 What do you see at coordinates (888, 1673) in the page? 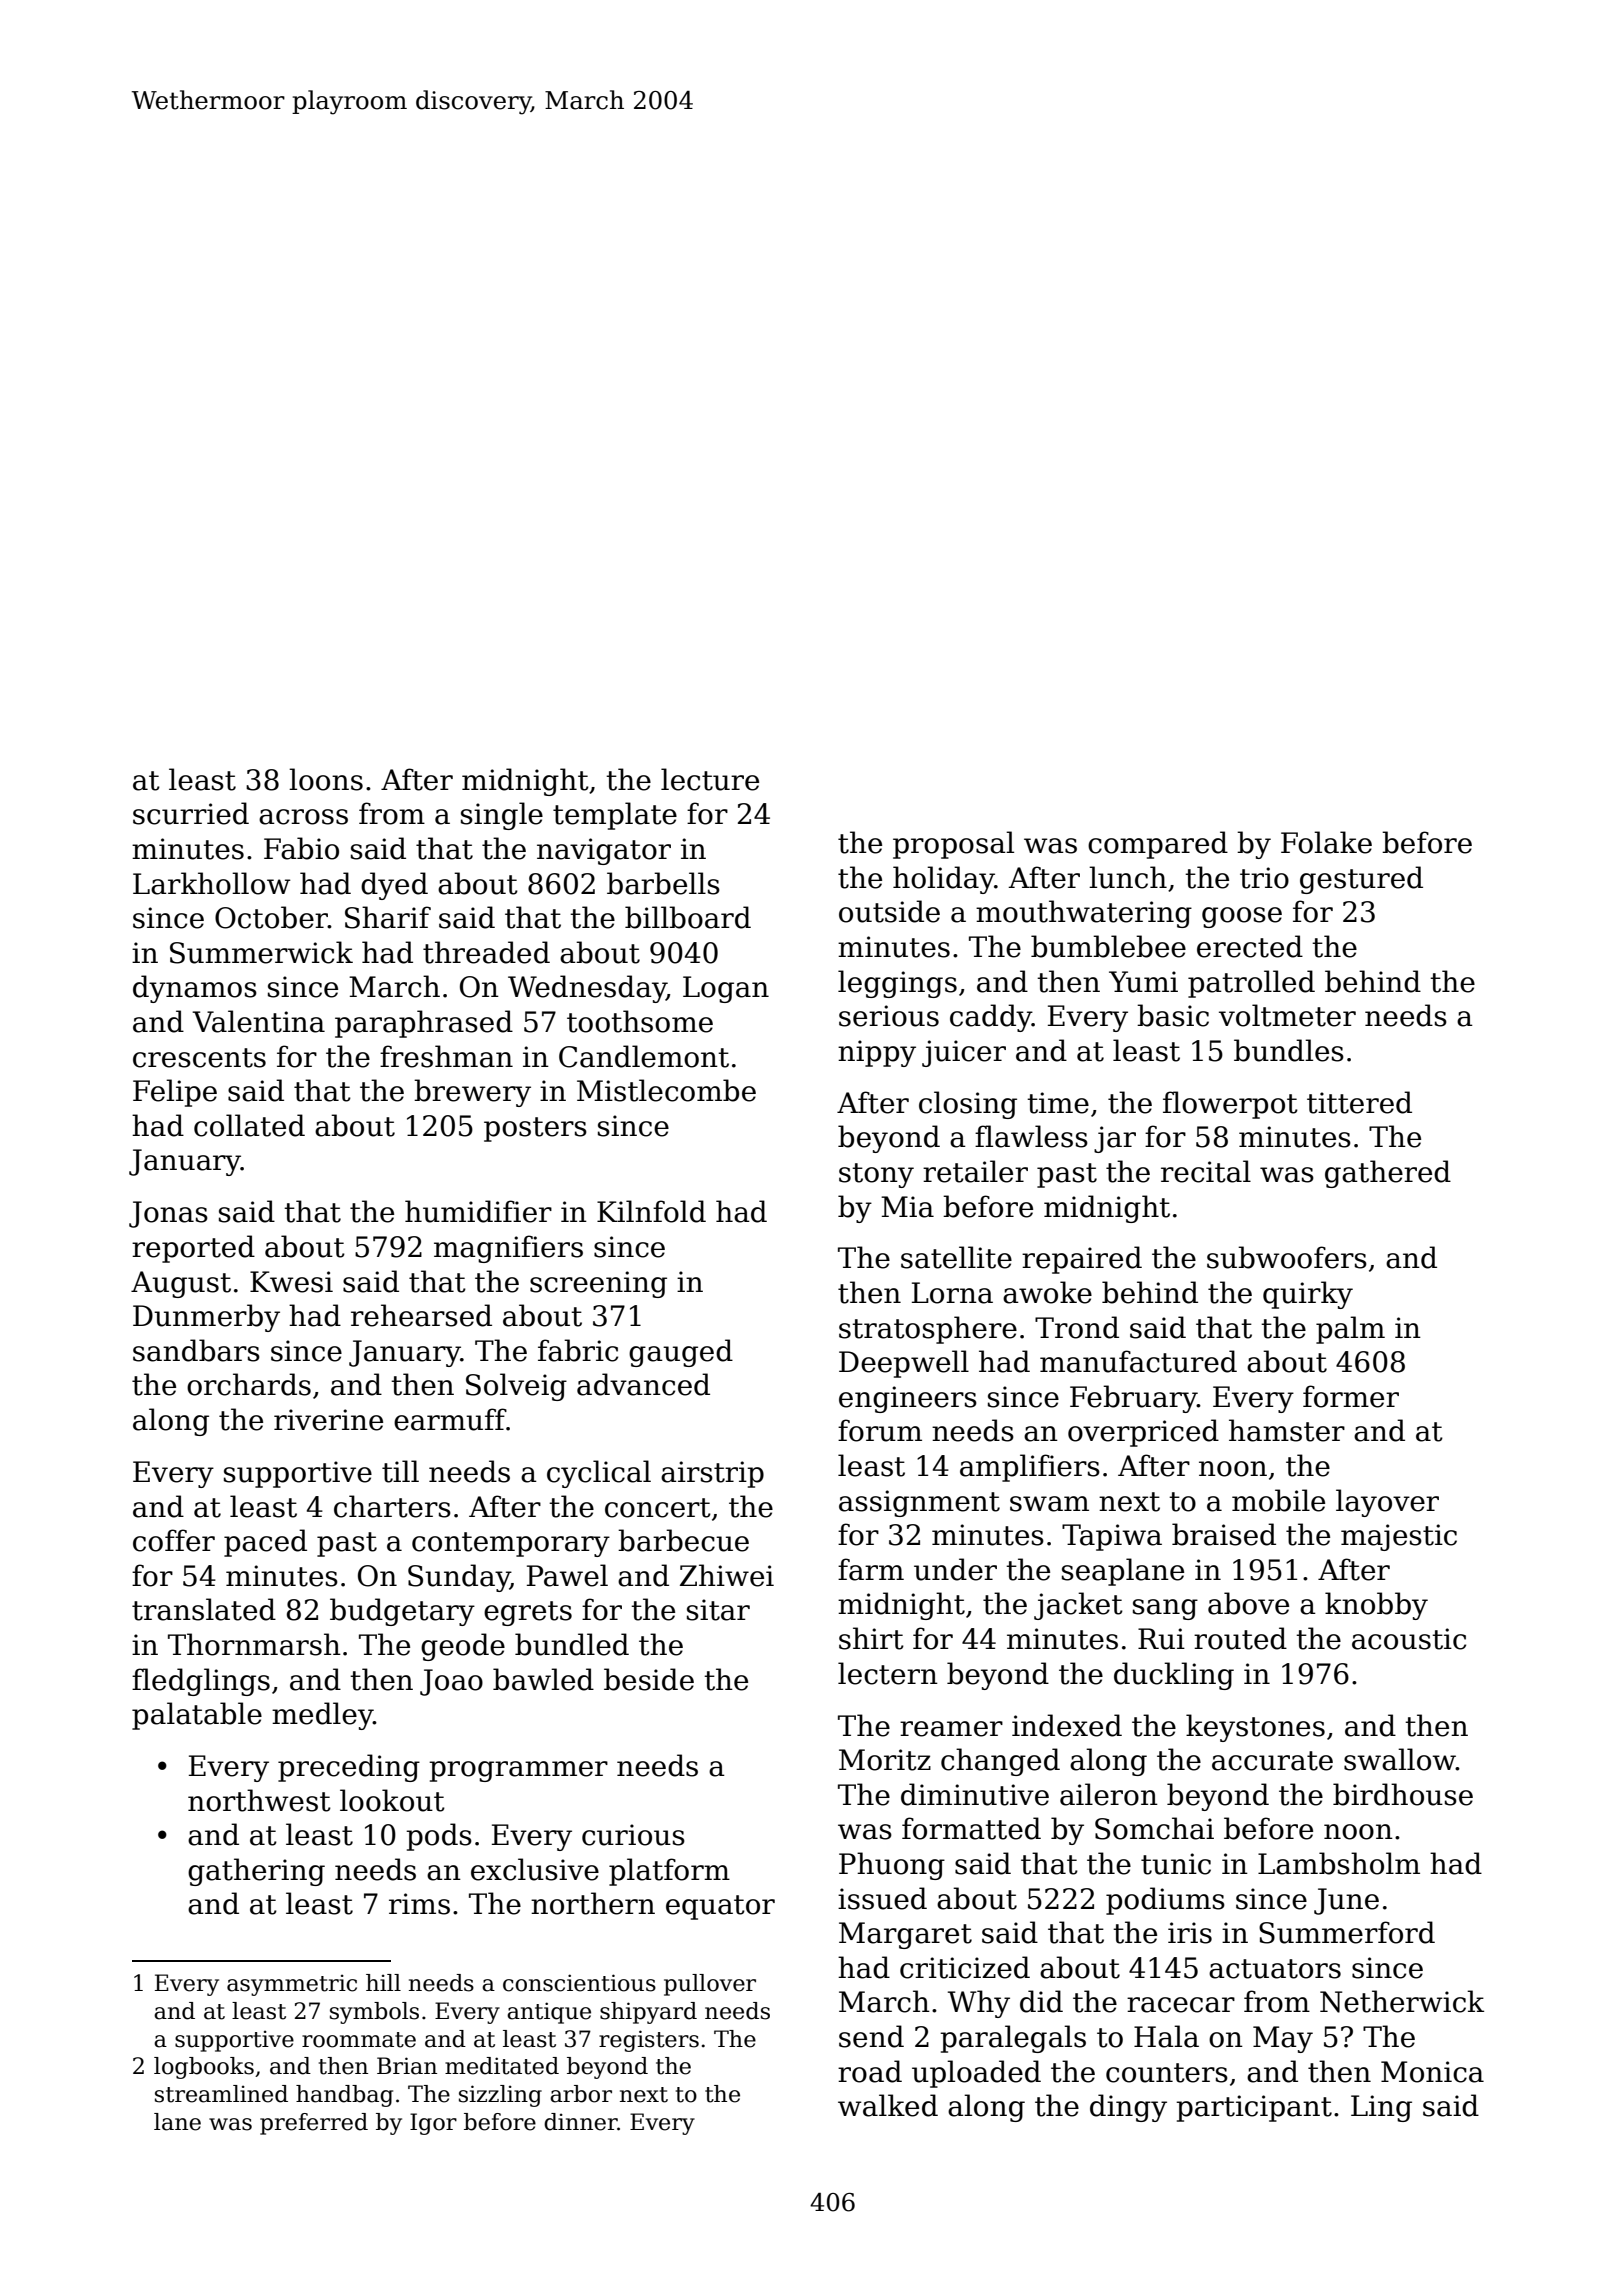
I see `lectern` at bounding box center [888, 1673].
